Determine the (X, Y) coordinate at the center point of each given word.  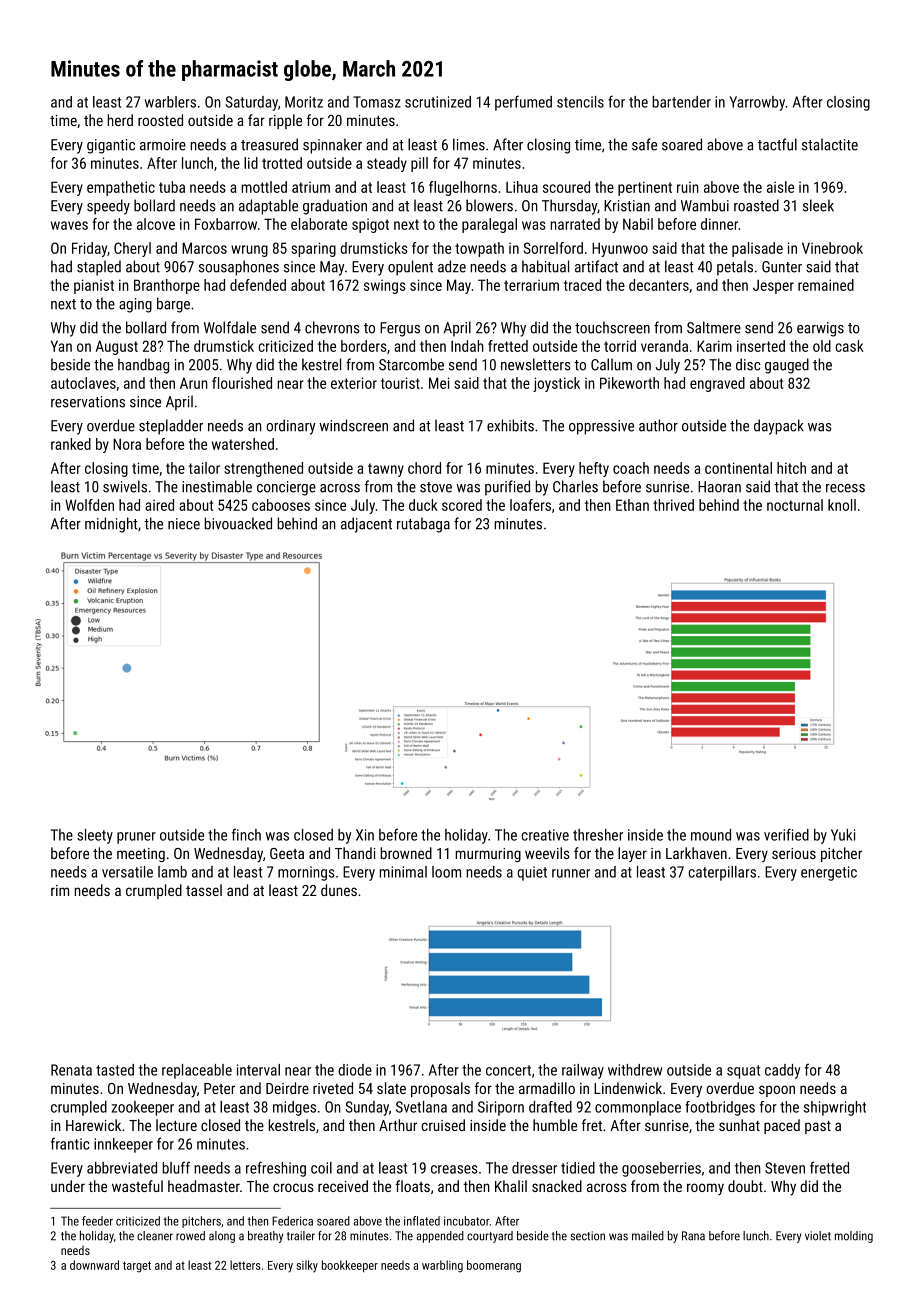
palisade (757, 249)
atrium (311, 187)
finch (246, 834)
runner (571, 873)
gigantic (111, 146)
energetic (829, 873)
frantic (70, 1143)
